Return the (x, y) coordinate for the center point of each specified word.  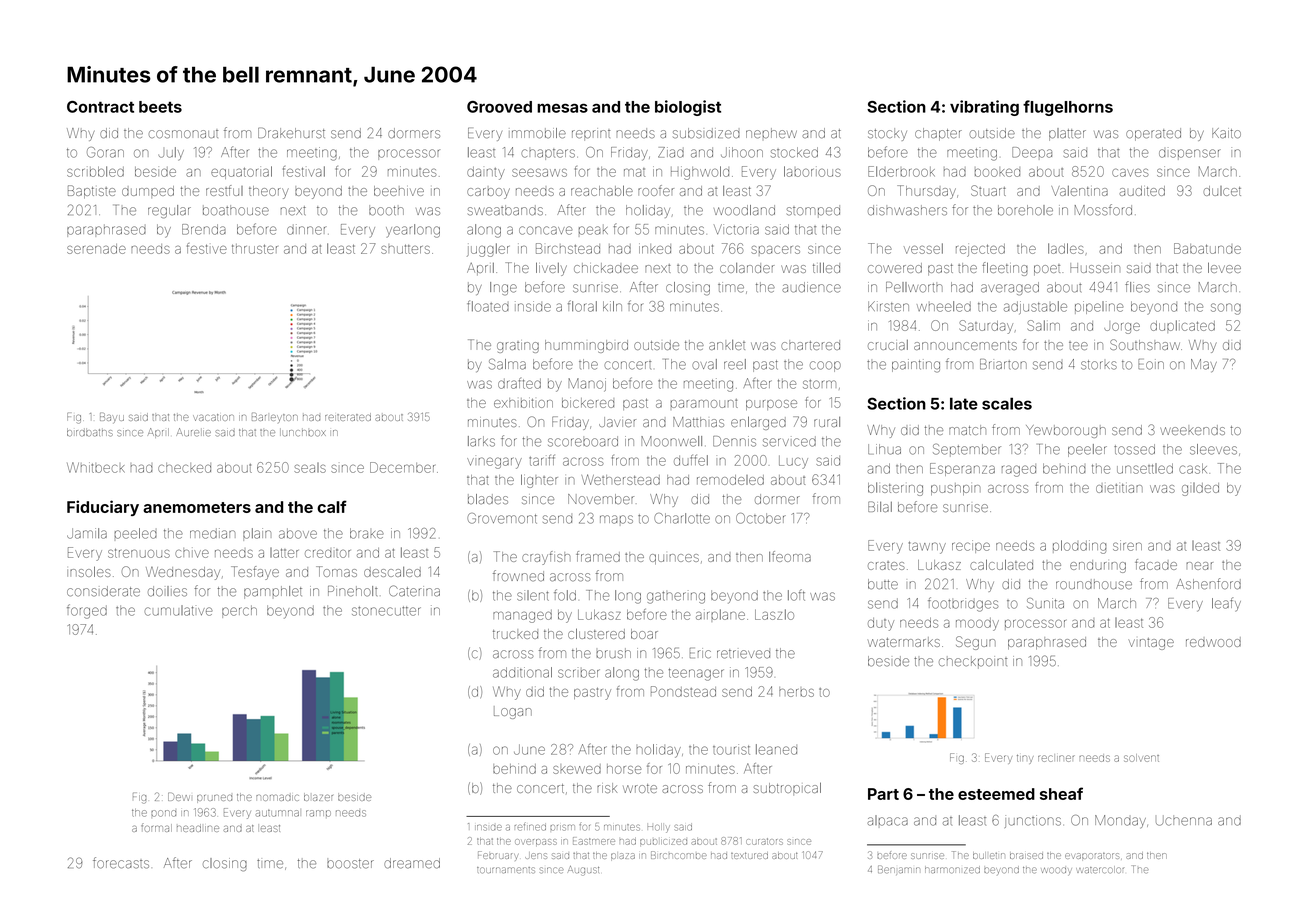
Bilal (880, 506)
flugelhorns (1068, 108)
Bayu (112, 418)
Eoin (1151, 364)
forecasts (121, 863)
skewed (577, 769)
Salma (507, 364)
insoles (89, 572)
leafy (1226, 604)
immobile (537, 133)
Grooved (499, 107)
